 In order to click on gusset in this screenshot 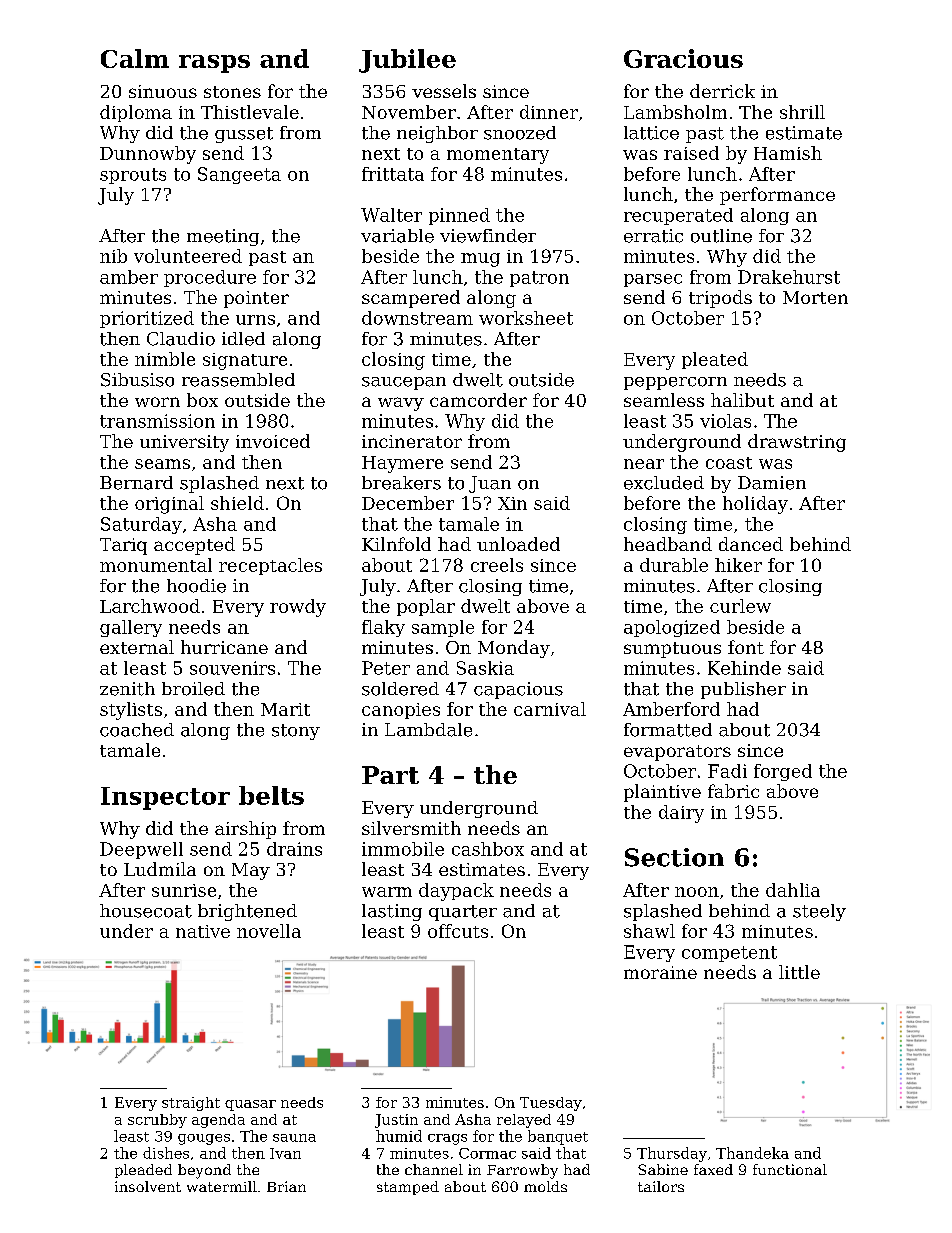, I will do `click(244, 135)`.
